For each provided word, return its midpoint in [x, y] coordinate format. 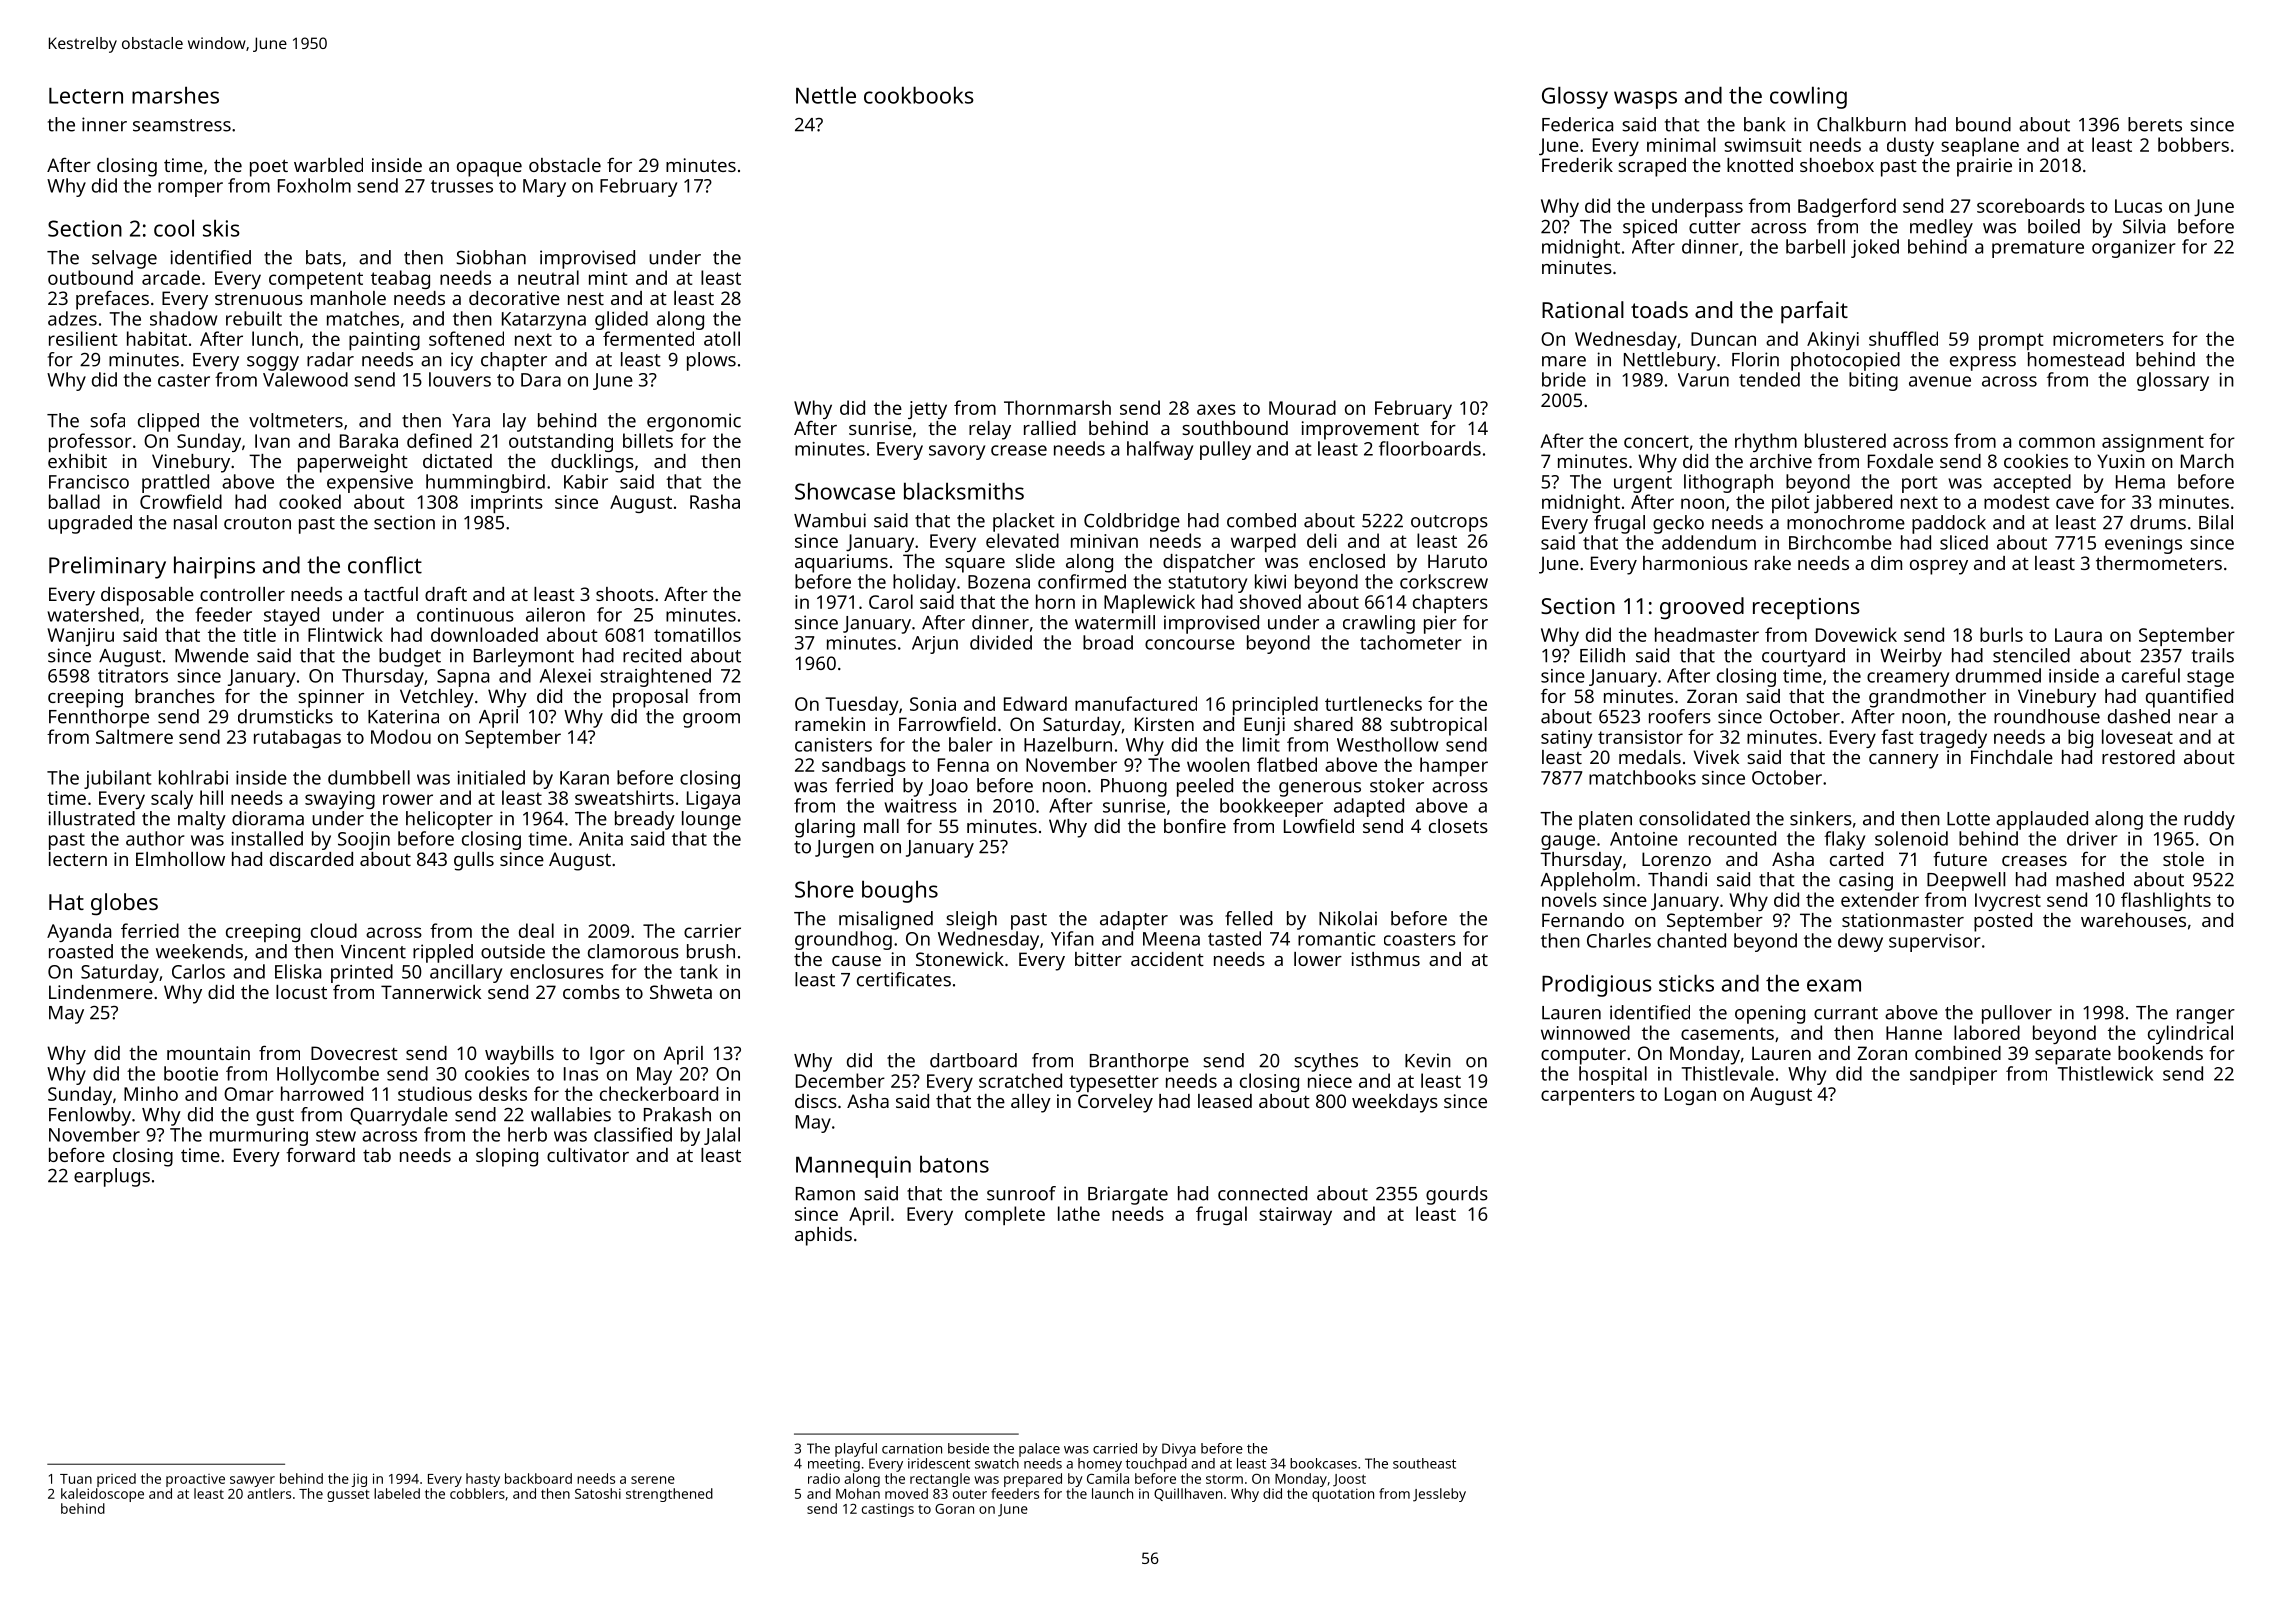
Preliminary [107, 567]
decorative [514, 298]
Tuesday [861, 705]
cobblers [477, 1493]
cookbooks [919, 95]
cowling [1808, 97]
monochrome [1846, 522]
